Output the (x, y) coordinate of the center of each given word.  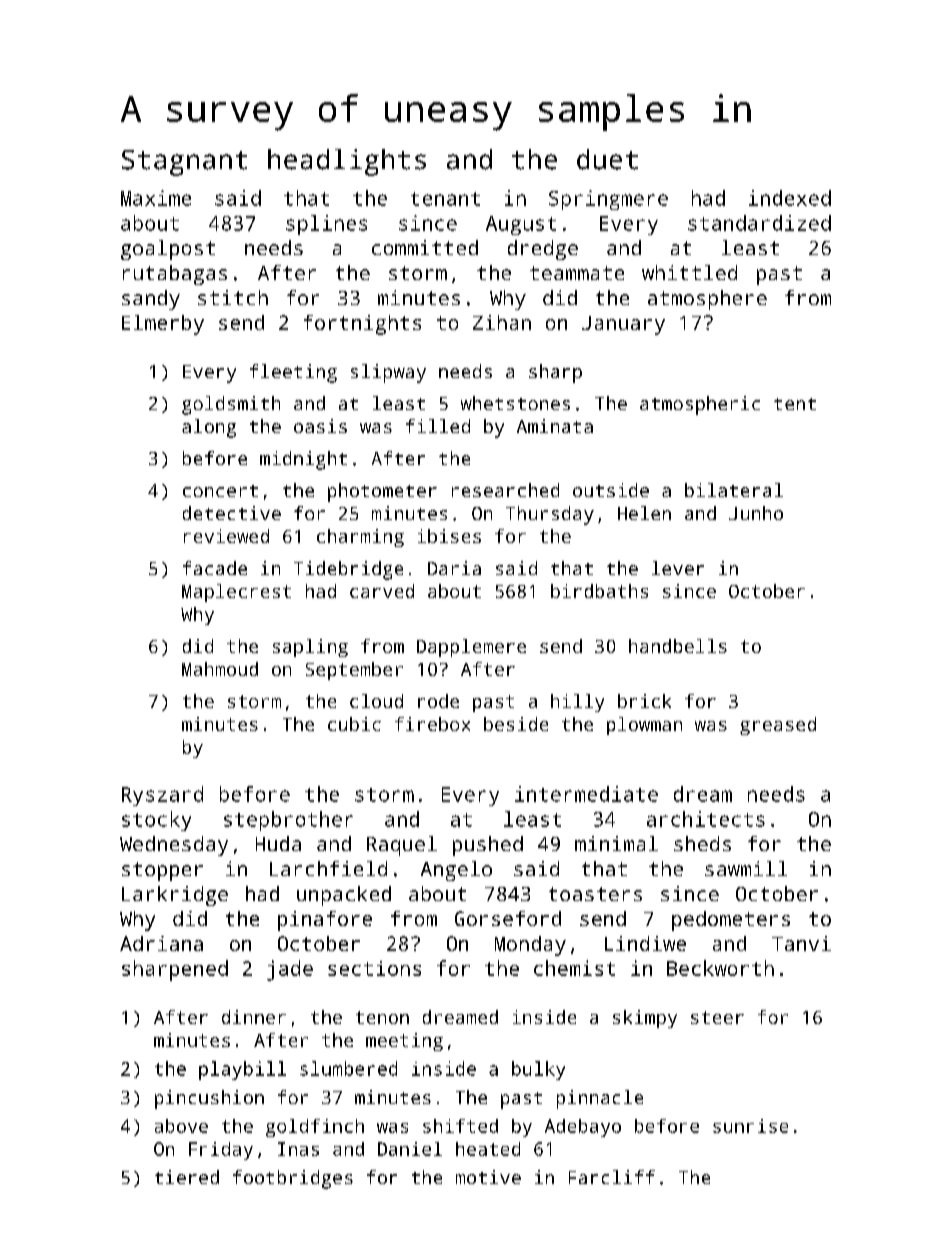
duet (607, 159)
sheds (702, 843)
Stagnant (184, 163)
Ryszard (162, 796)
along (209, 428)
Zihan (502, 322)
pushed (488, 846)
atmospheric (700, 405)
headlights (347, 162)
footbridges (293, 1179)
